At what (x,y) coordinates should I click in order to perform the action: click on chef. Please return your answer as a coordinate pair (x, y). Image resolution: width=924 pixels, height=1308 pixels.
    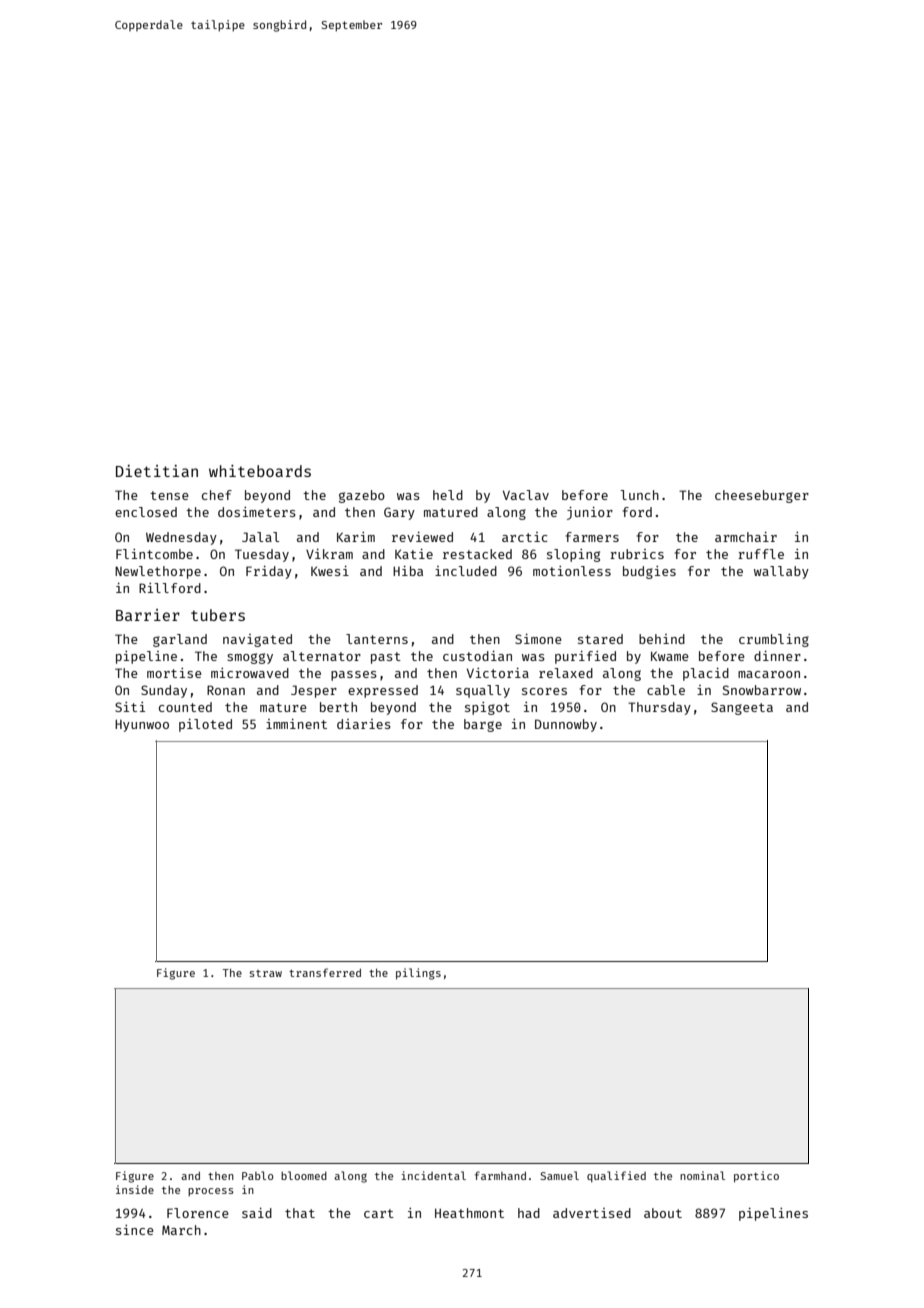
    Looking at the image, I should click on (217, 495).
